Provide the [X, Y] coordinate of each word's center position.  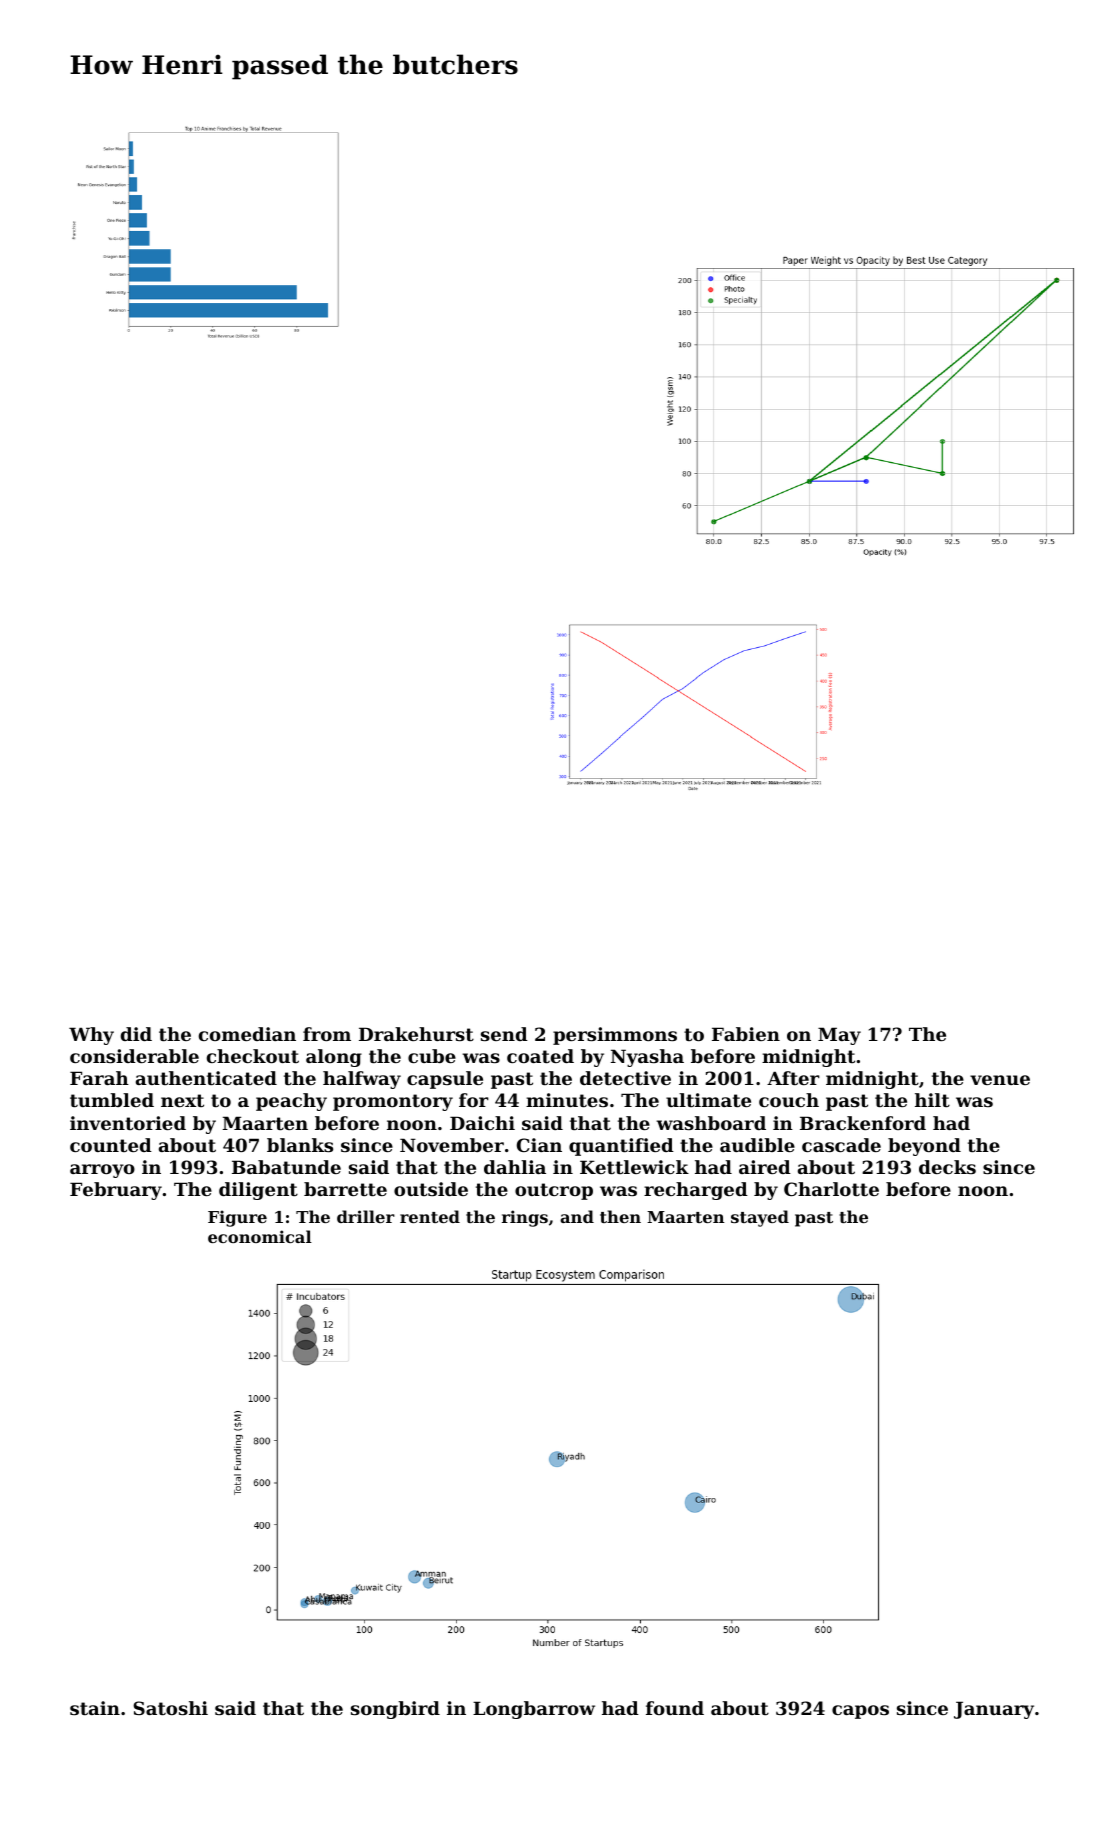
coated [540, 1056]
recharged [696, 1191]
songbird [395, 1710]
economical [260, 1236]
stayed [760, 1218]
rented [430, 1216]
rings [525, 1218]
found [675, 1708]
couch [789, 1100]
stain [95, 1708]
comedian [247, 1034]
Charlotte [831, 1189]
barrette [345, 1189]
